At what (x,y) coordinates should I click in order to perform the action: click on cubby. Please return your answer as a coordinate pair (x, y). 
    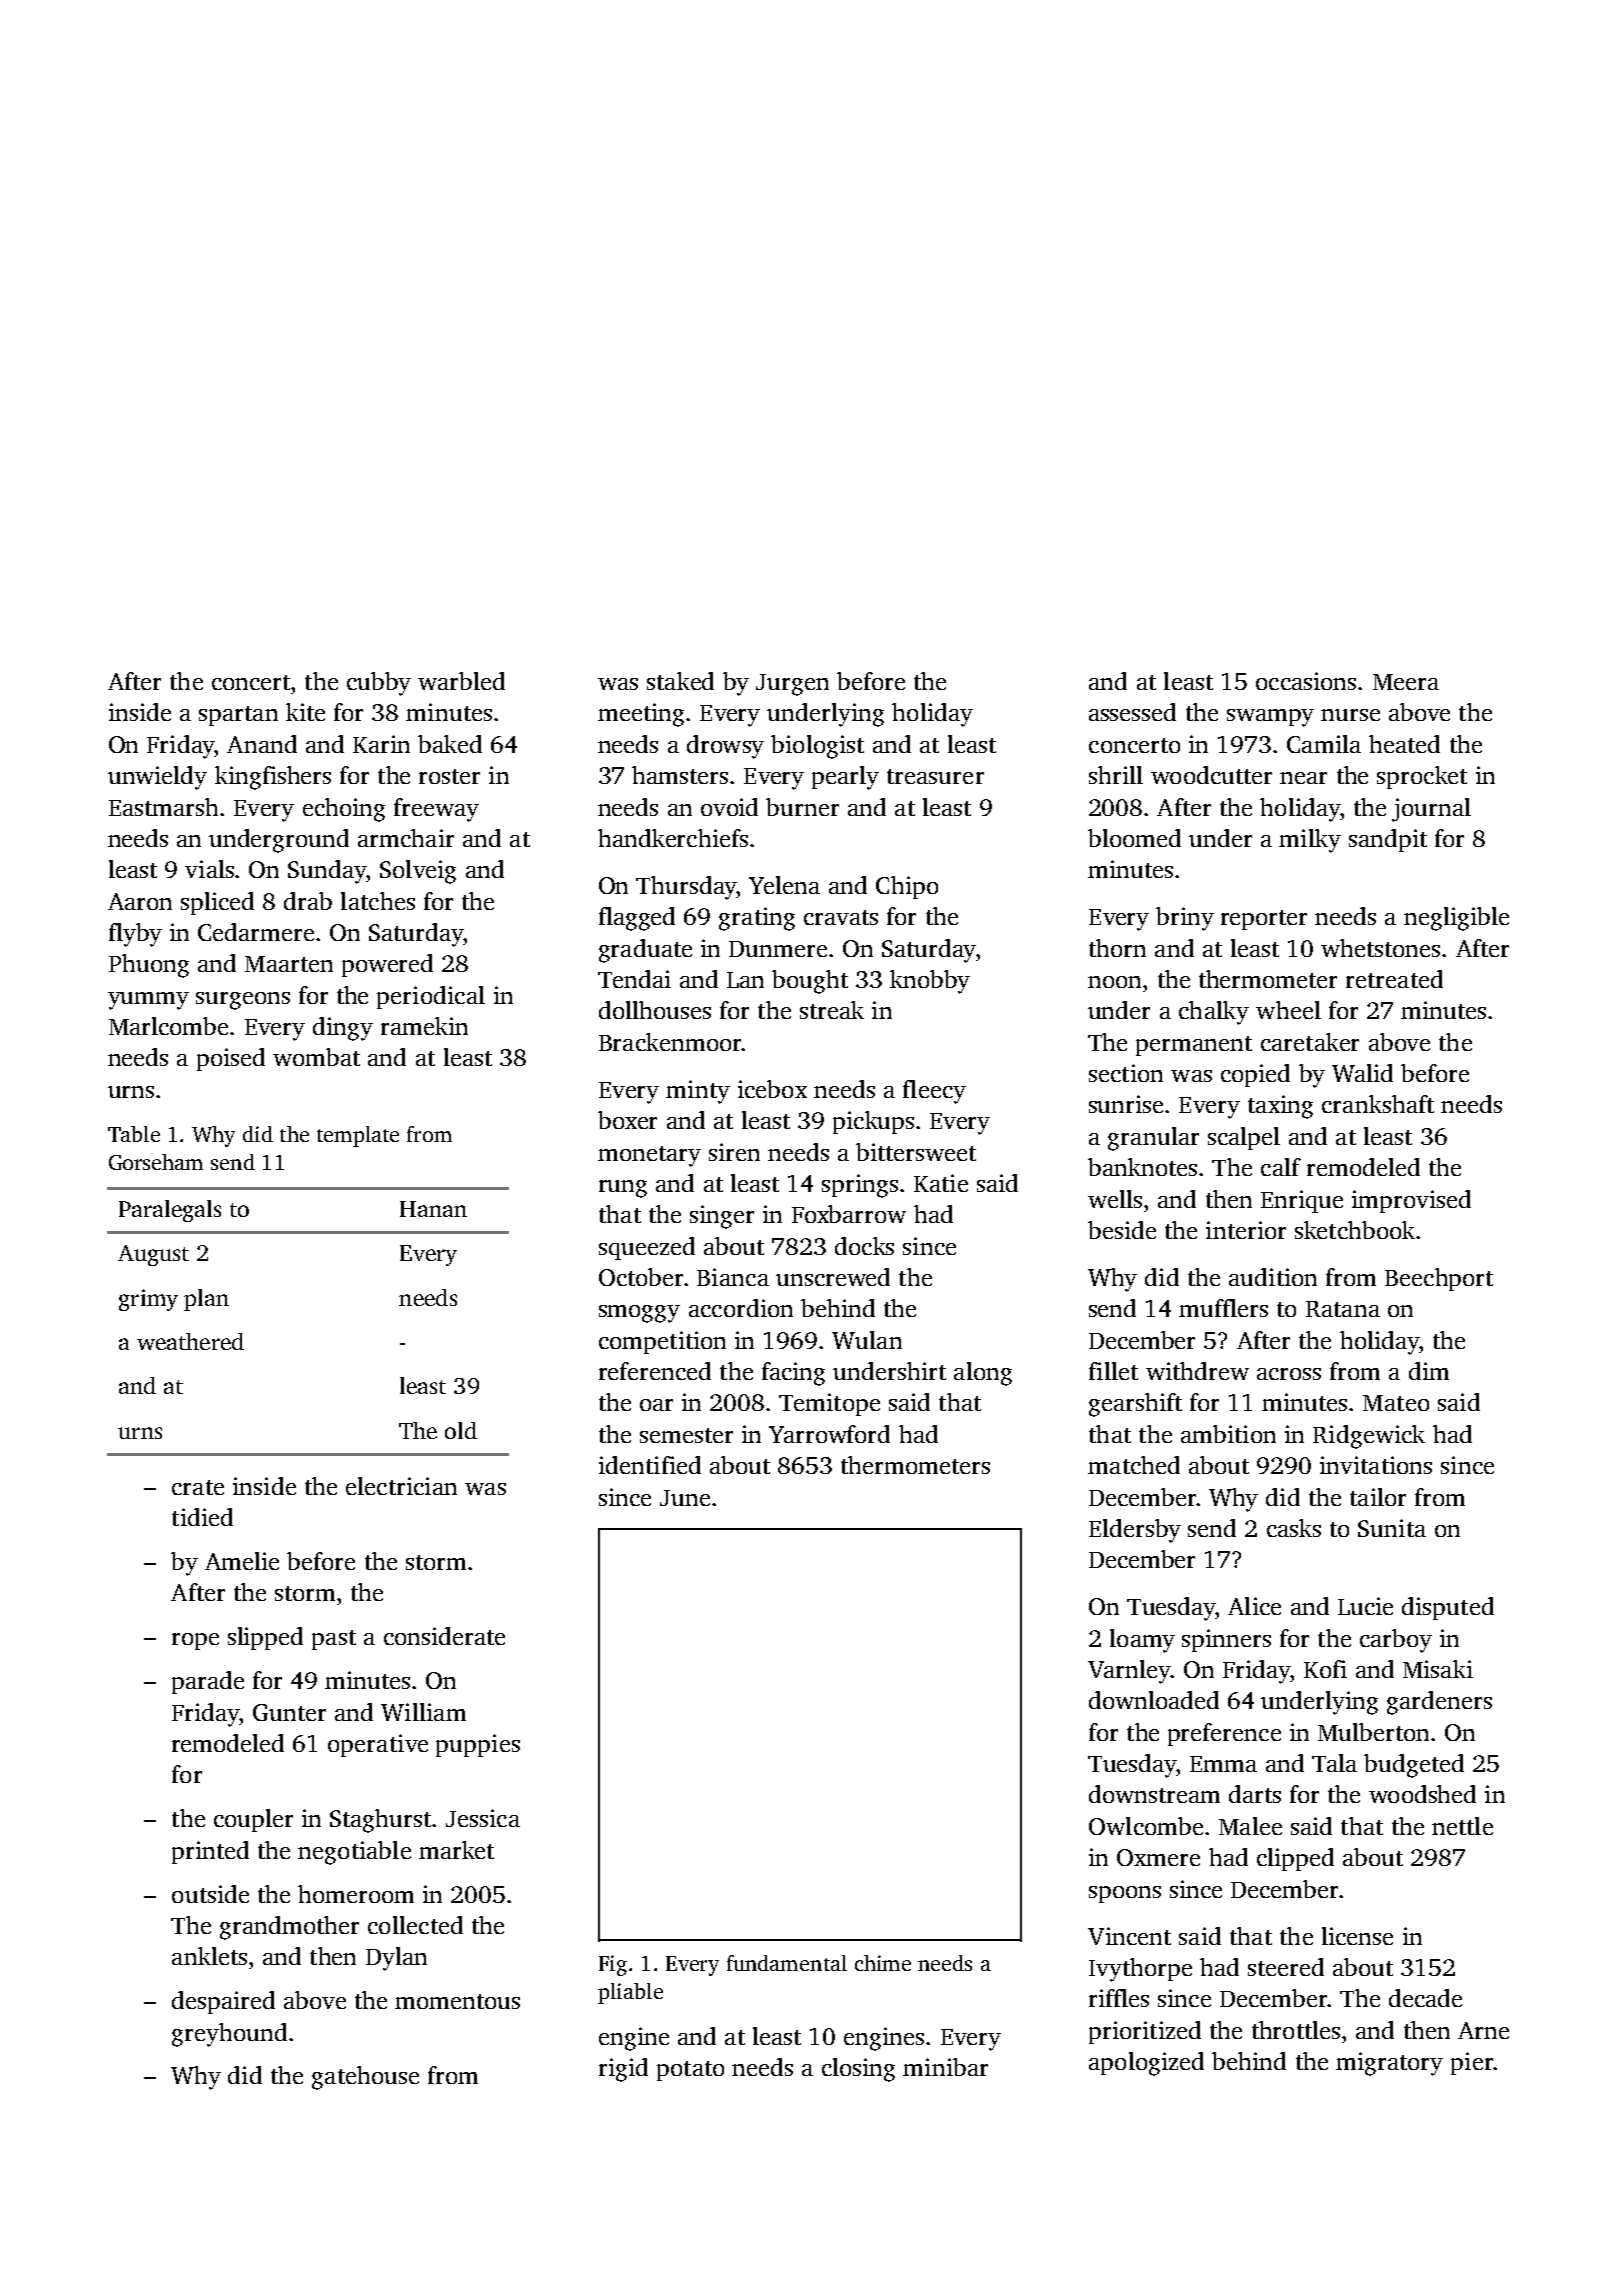
    Looking at the image, I should click on (379, 684).
